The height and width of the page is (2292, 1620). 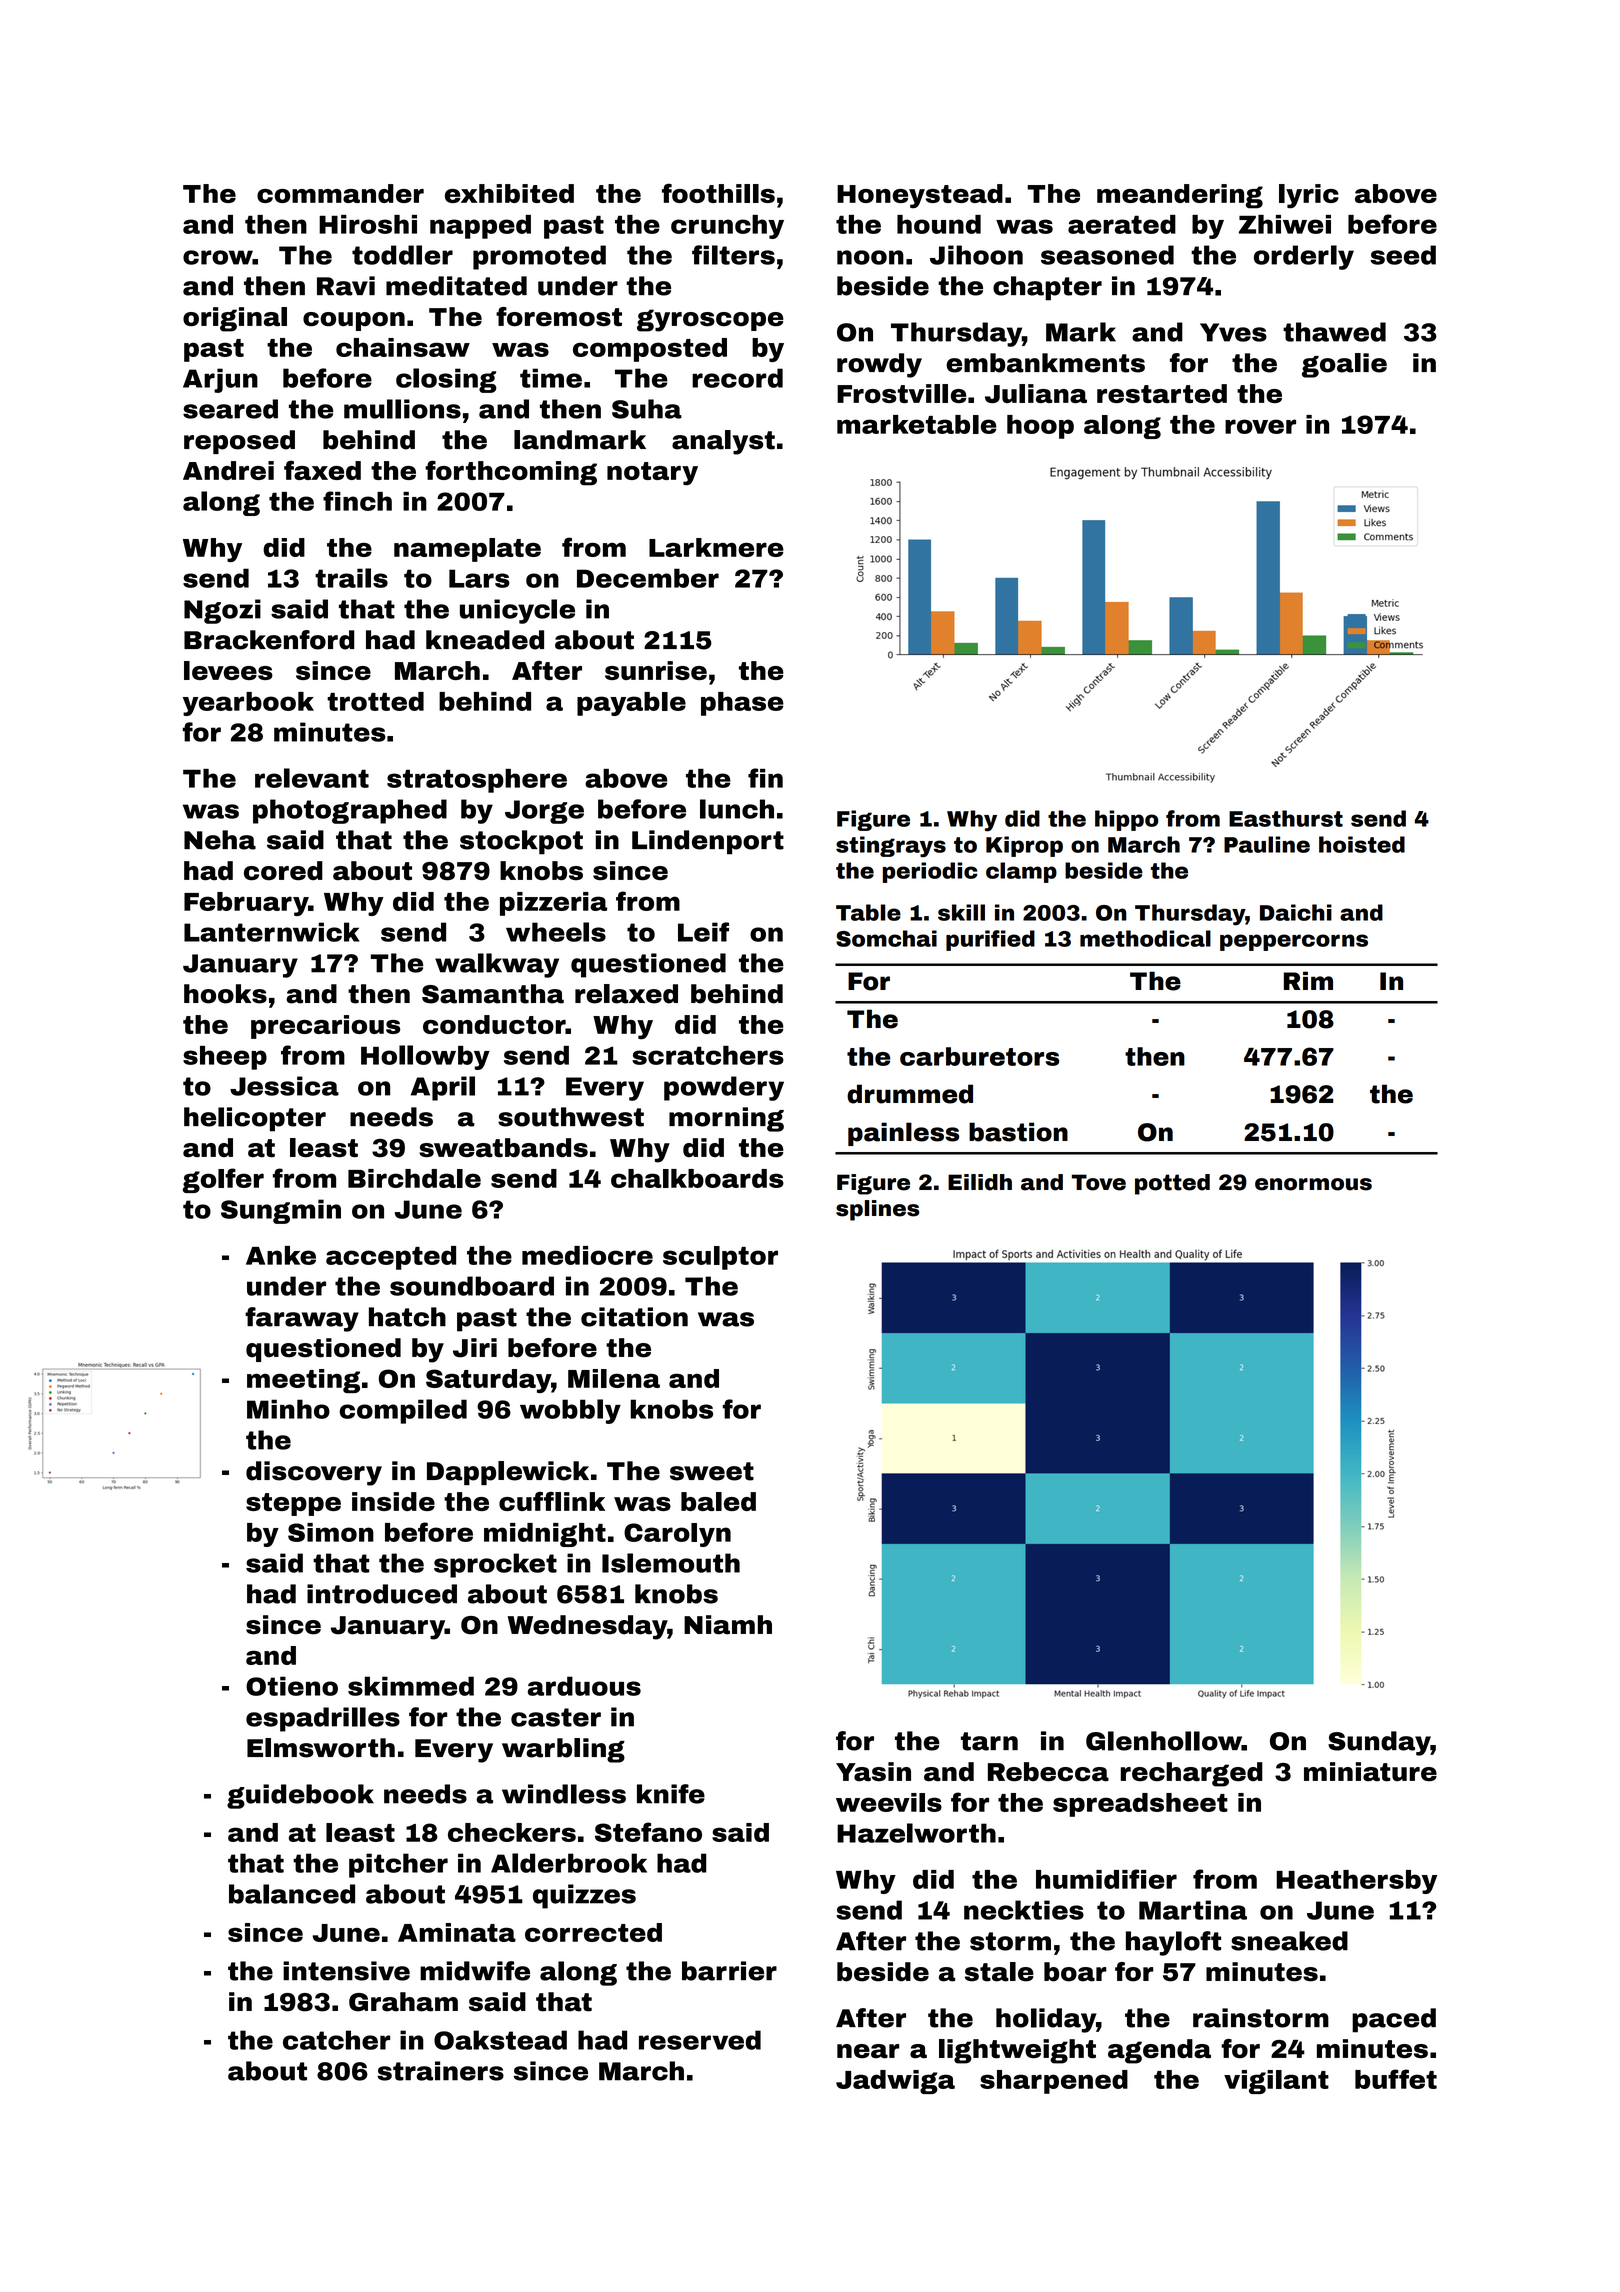 What do you see at coordinates (440, 2071) in the page?
I see `strainers` at bounding box center [440, 2071].
